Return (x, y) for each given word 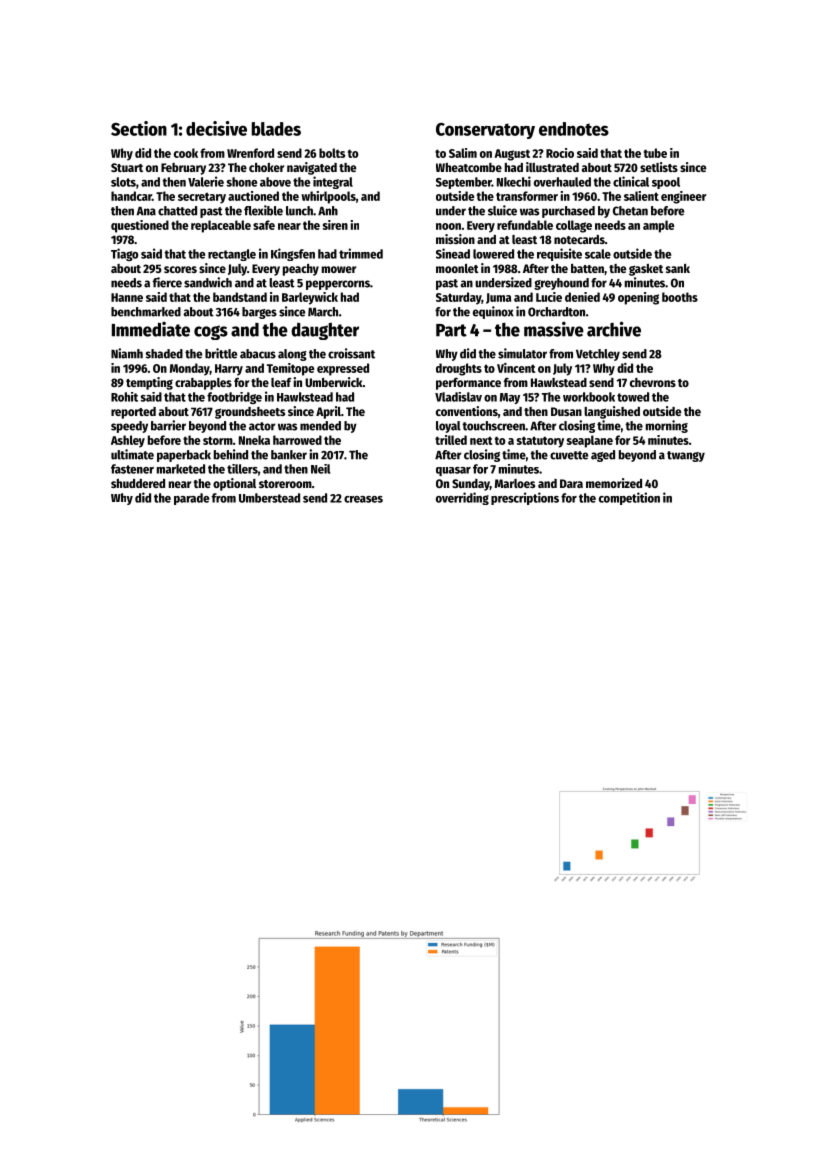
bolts (332, 153)
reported (133, 413)
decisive (216, 128)
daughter (325, 331)
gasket (646, 270)
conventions (467, 411)
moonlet (457, 268)
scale (598, 254)
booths (680, 297)
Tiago (124, 254)
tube (655, 153)
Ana (146, 211)
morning (667, 426)
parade (191, 499)
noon (448, 226)
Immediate (151, 329)
